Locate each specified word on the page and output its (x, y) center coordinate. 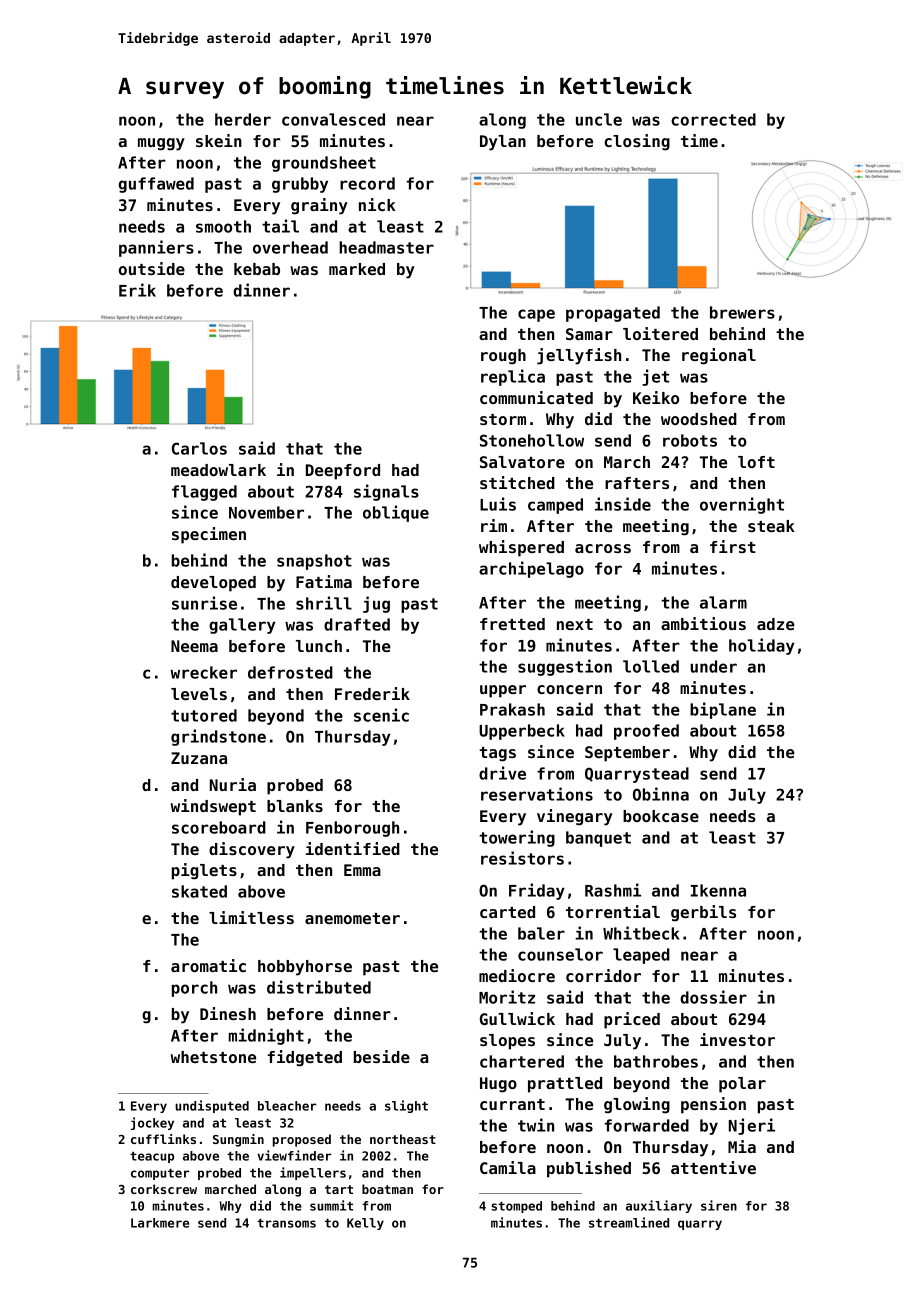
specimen (209, 535)
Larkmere (160, 1223)
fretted (512, 624)
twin (536, 1125)
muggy (161, 144)
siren (719, 1205)
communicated (536, 397)
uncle (599, 119)
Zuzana (199, 758)
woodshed (699, 419)
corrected (713, 119)
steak (771, 526)
